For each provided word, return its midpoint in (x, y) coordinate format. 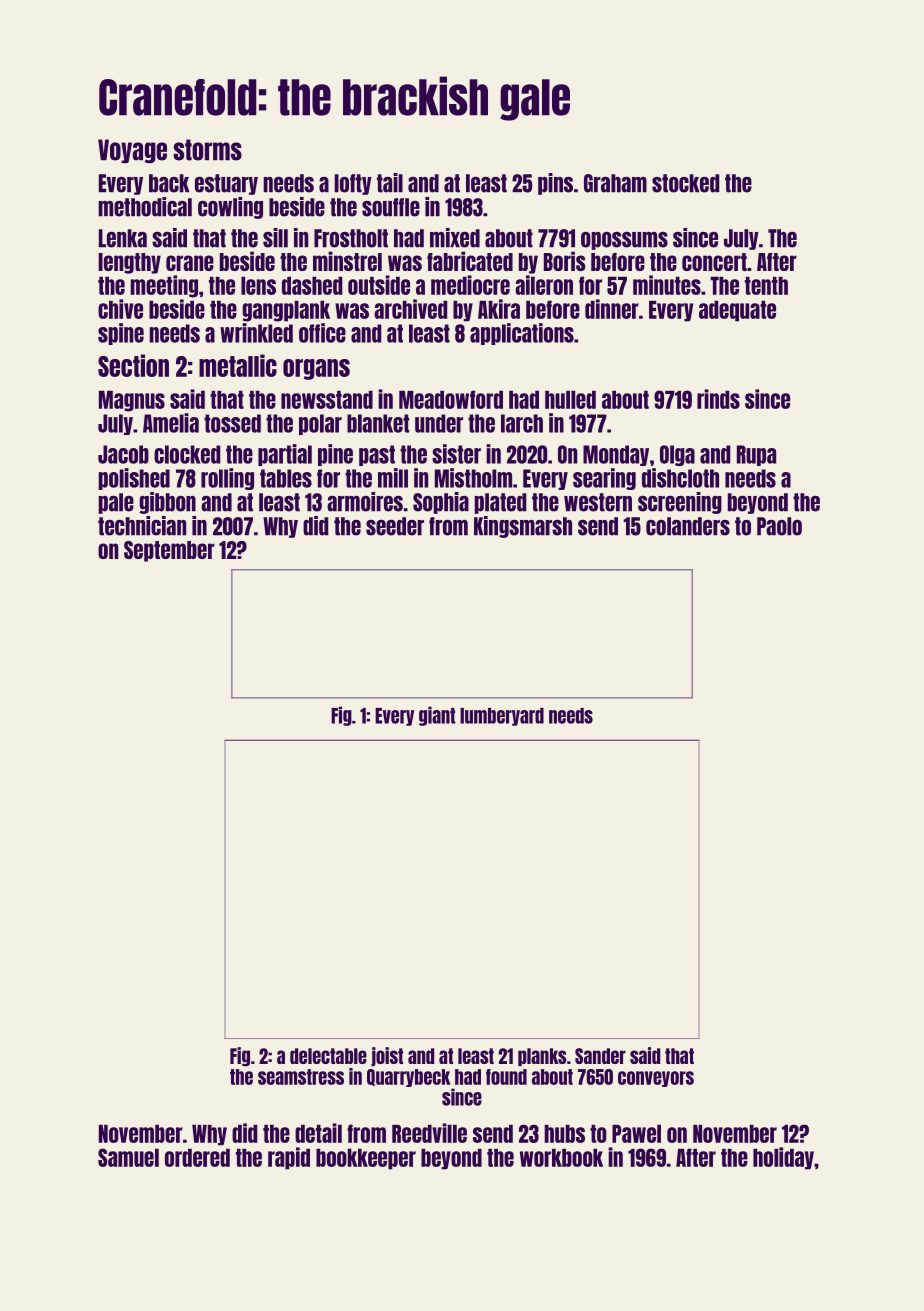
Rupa (756, 455)
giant (437, 716)
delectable (328, 1056)
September (169, 551)
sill (275, 238)
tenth (766, 286)
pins (555, 184)
